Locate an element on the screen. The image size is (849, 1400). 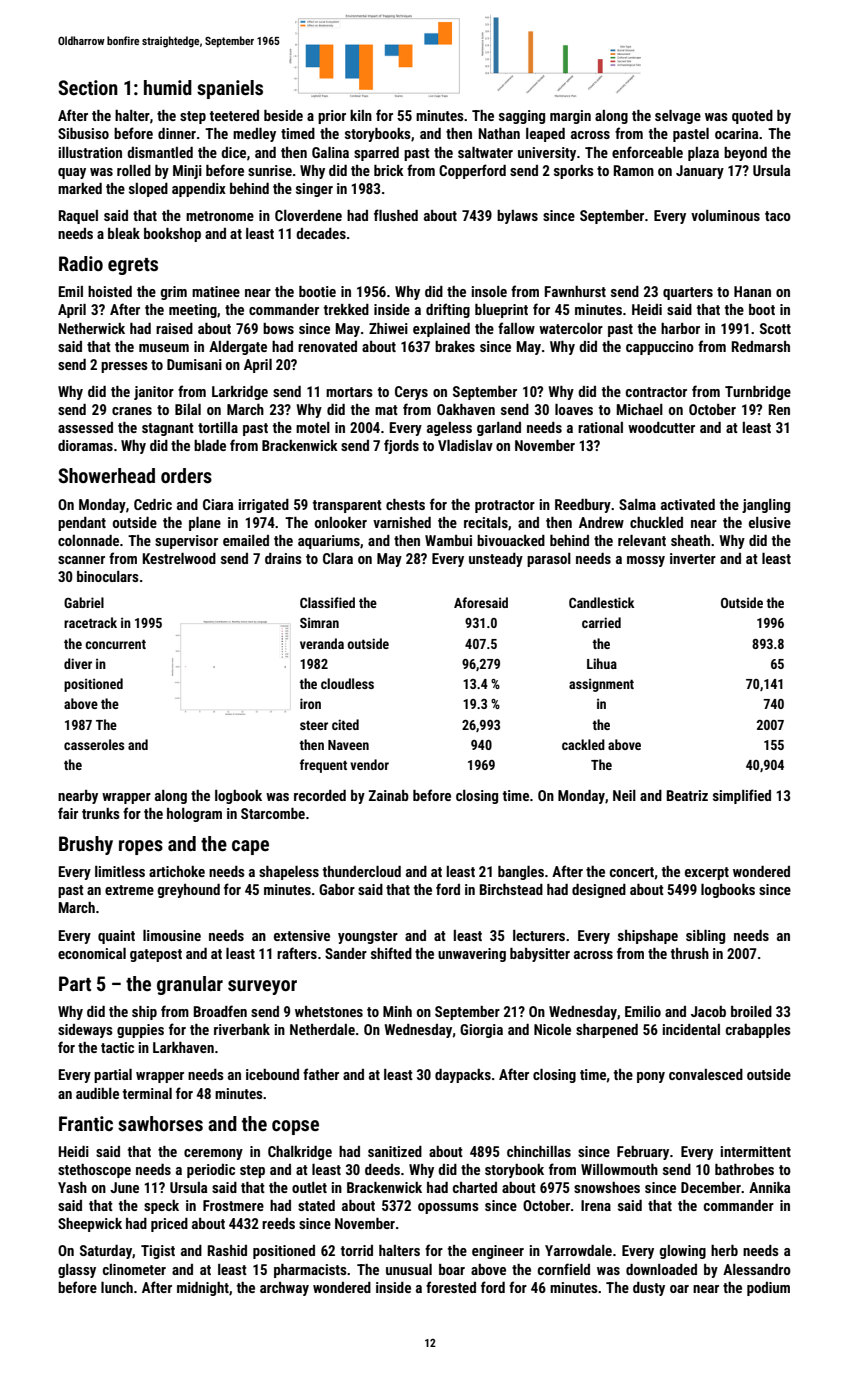
terminal is located at coordinates (147, 1093).
